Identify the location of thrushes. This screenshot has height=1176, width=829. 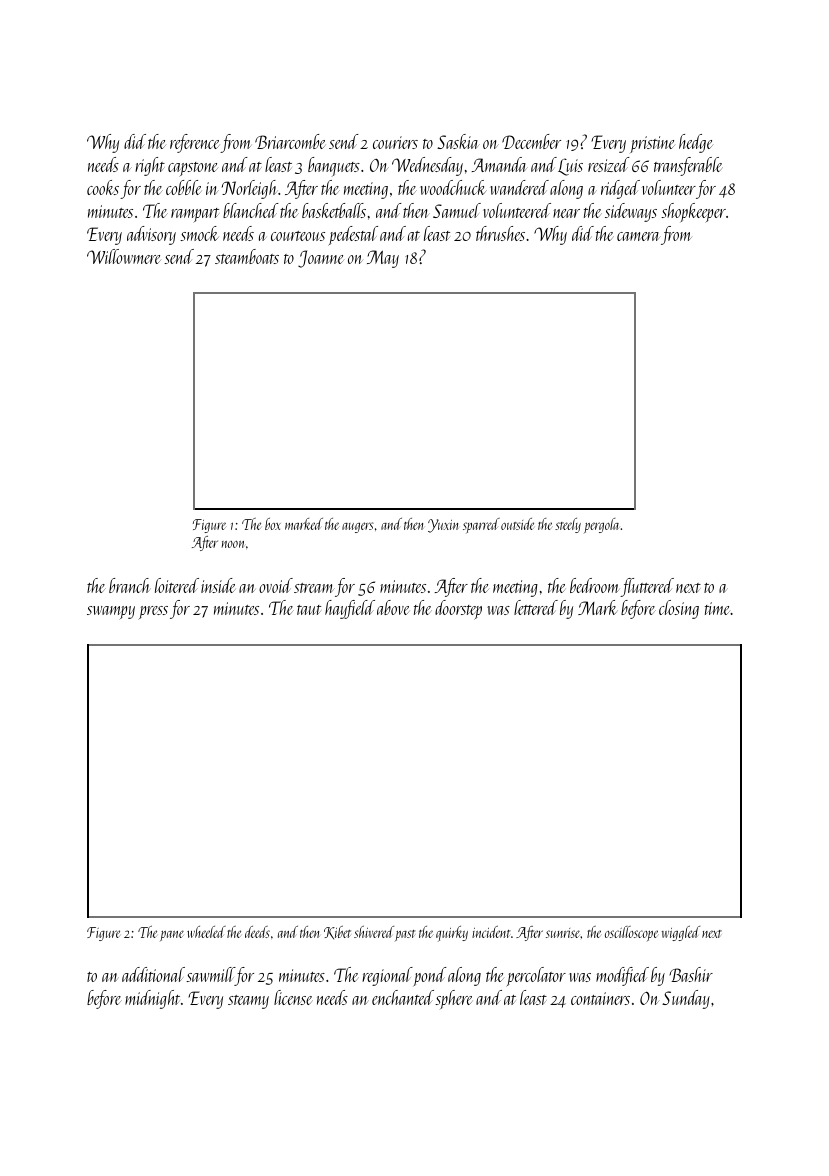
(500, 233).
